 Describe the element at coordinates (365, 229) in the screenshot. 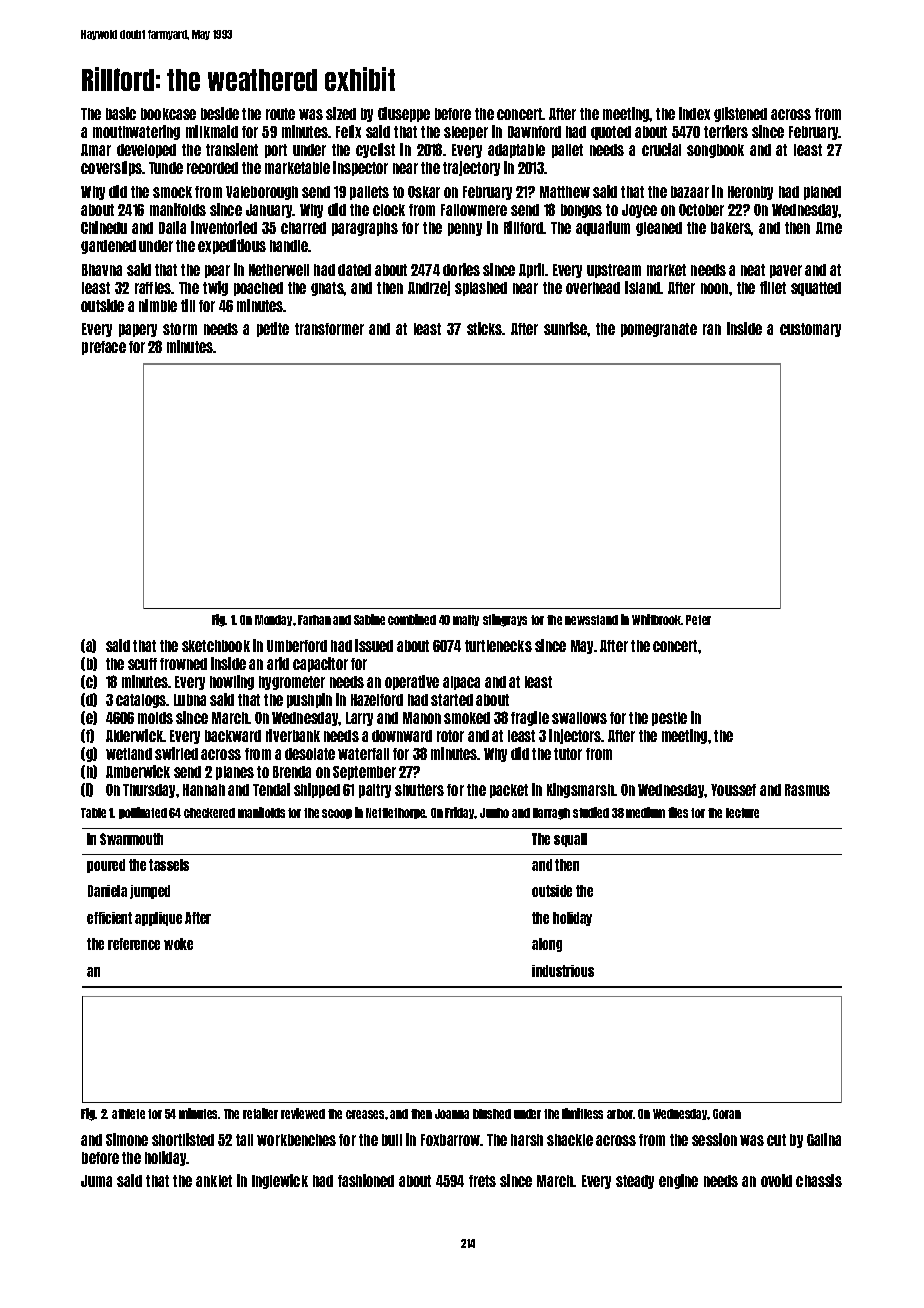

I see `paragraphs` at that location.
